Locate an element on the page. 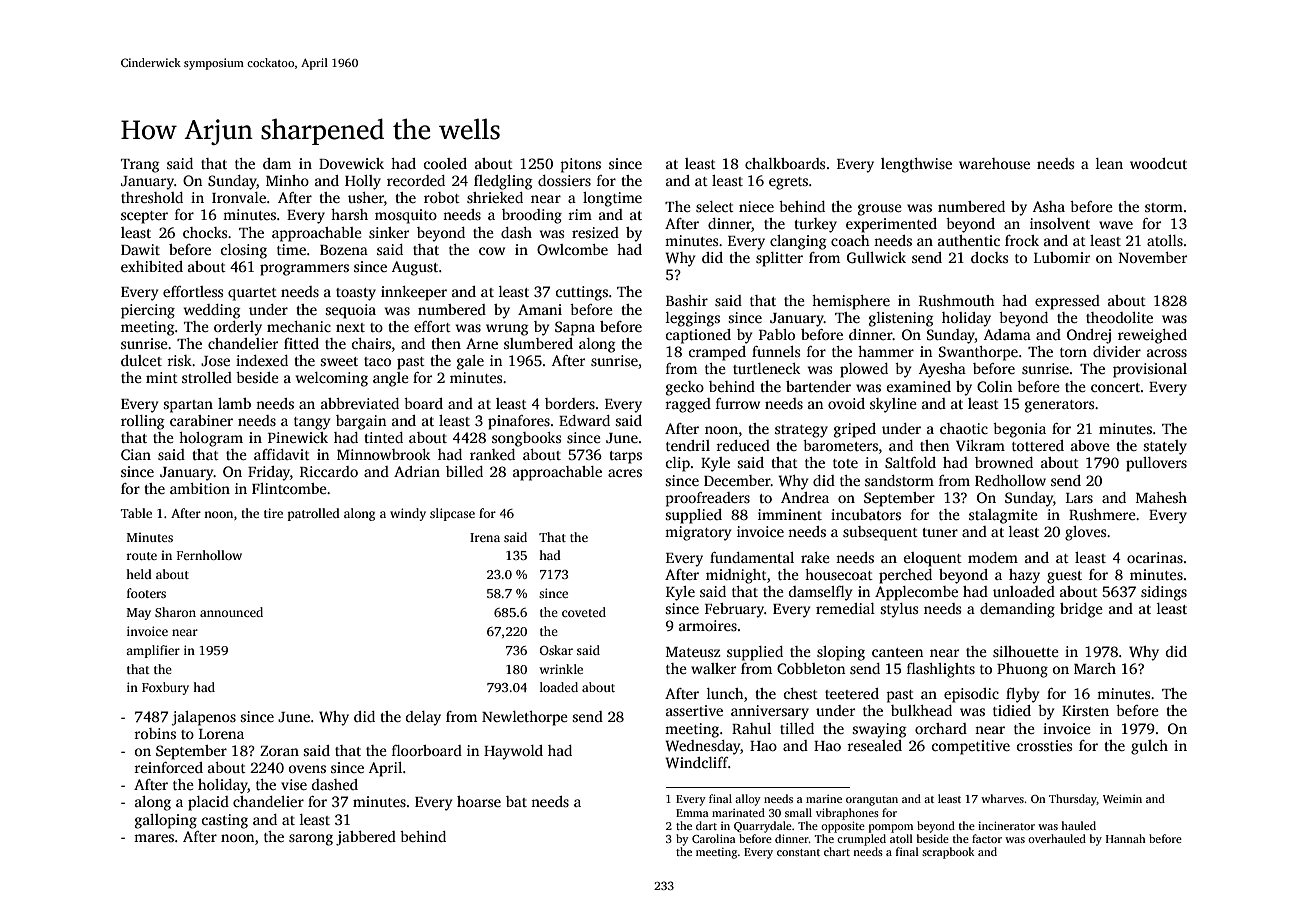  Zoran is located at coordinates (279, 751).
